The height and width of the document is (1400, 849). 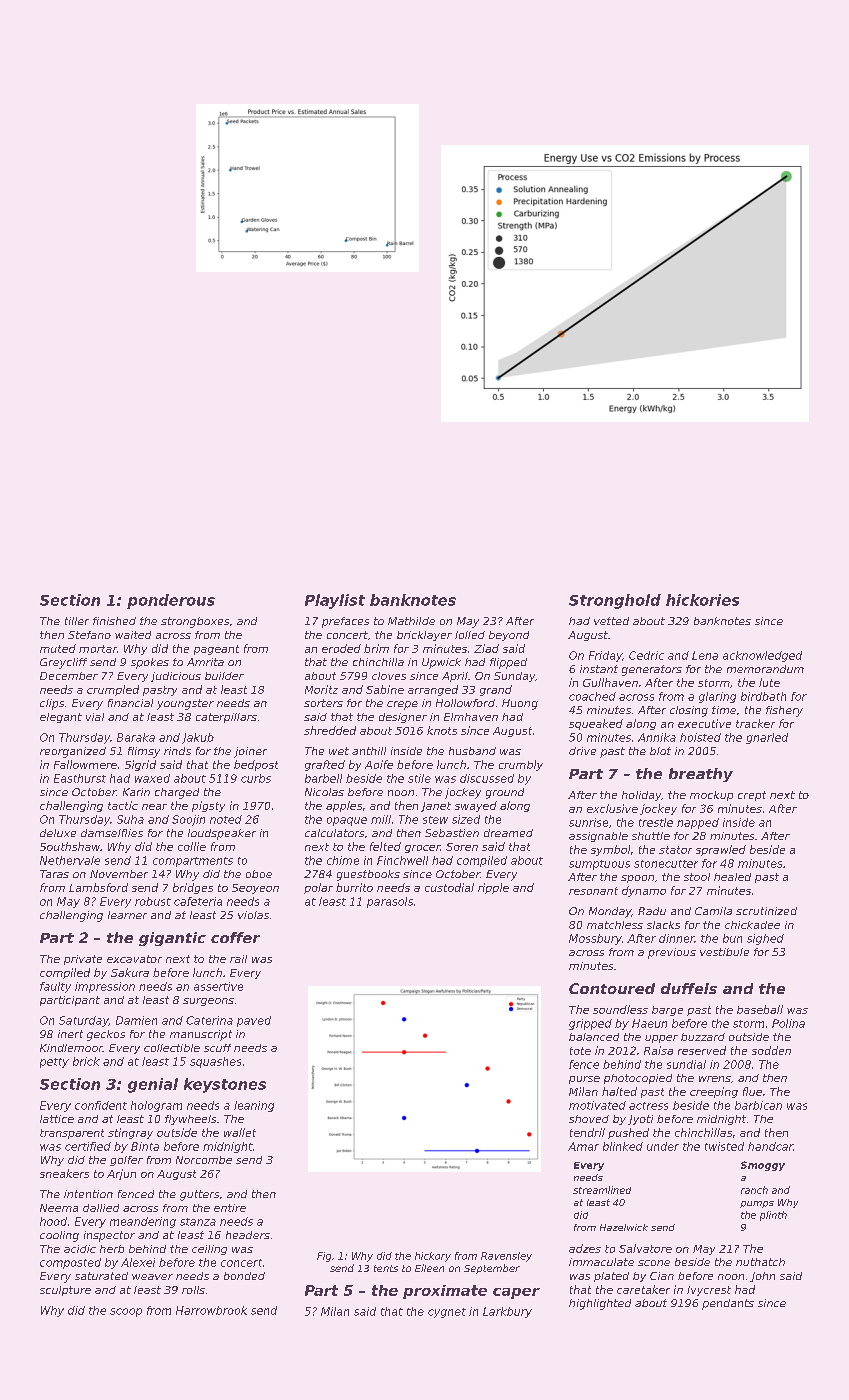 What do you see at coordinates (728, 1304) in the document?
I see `pendants` at bounding box center [728, 1304].
